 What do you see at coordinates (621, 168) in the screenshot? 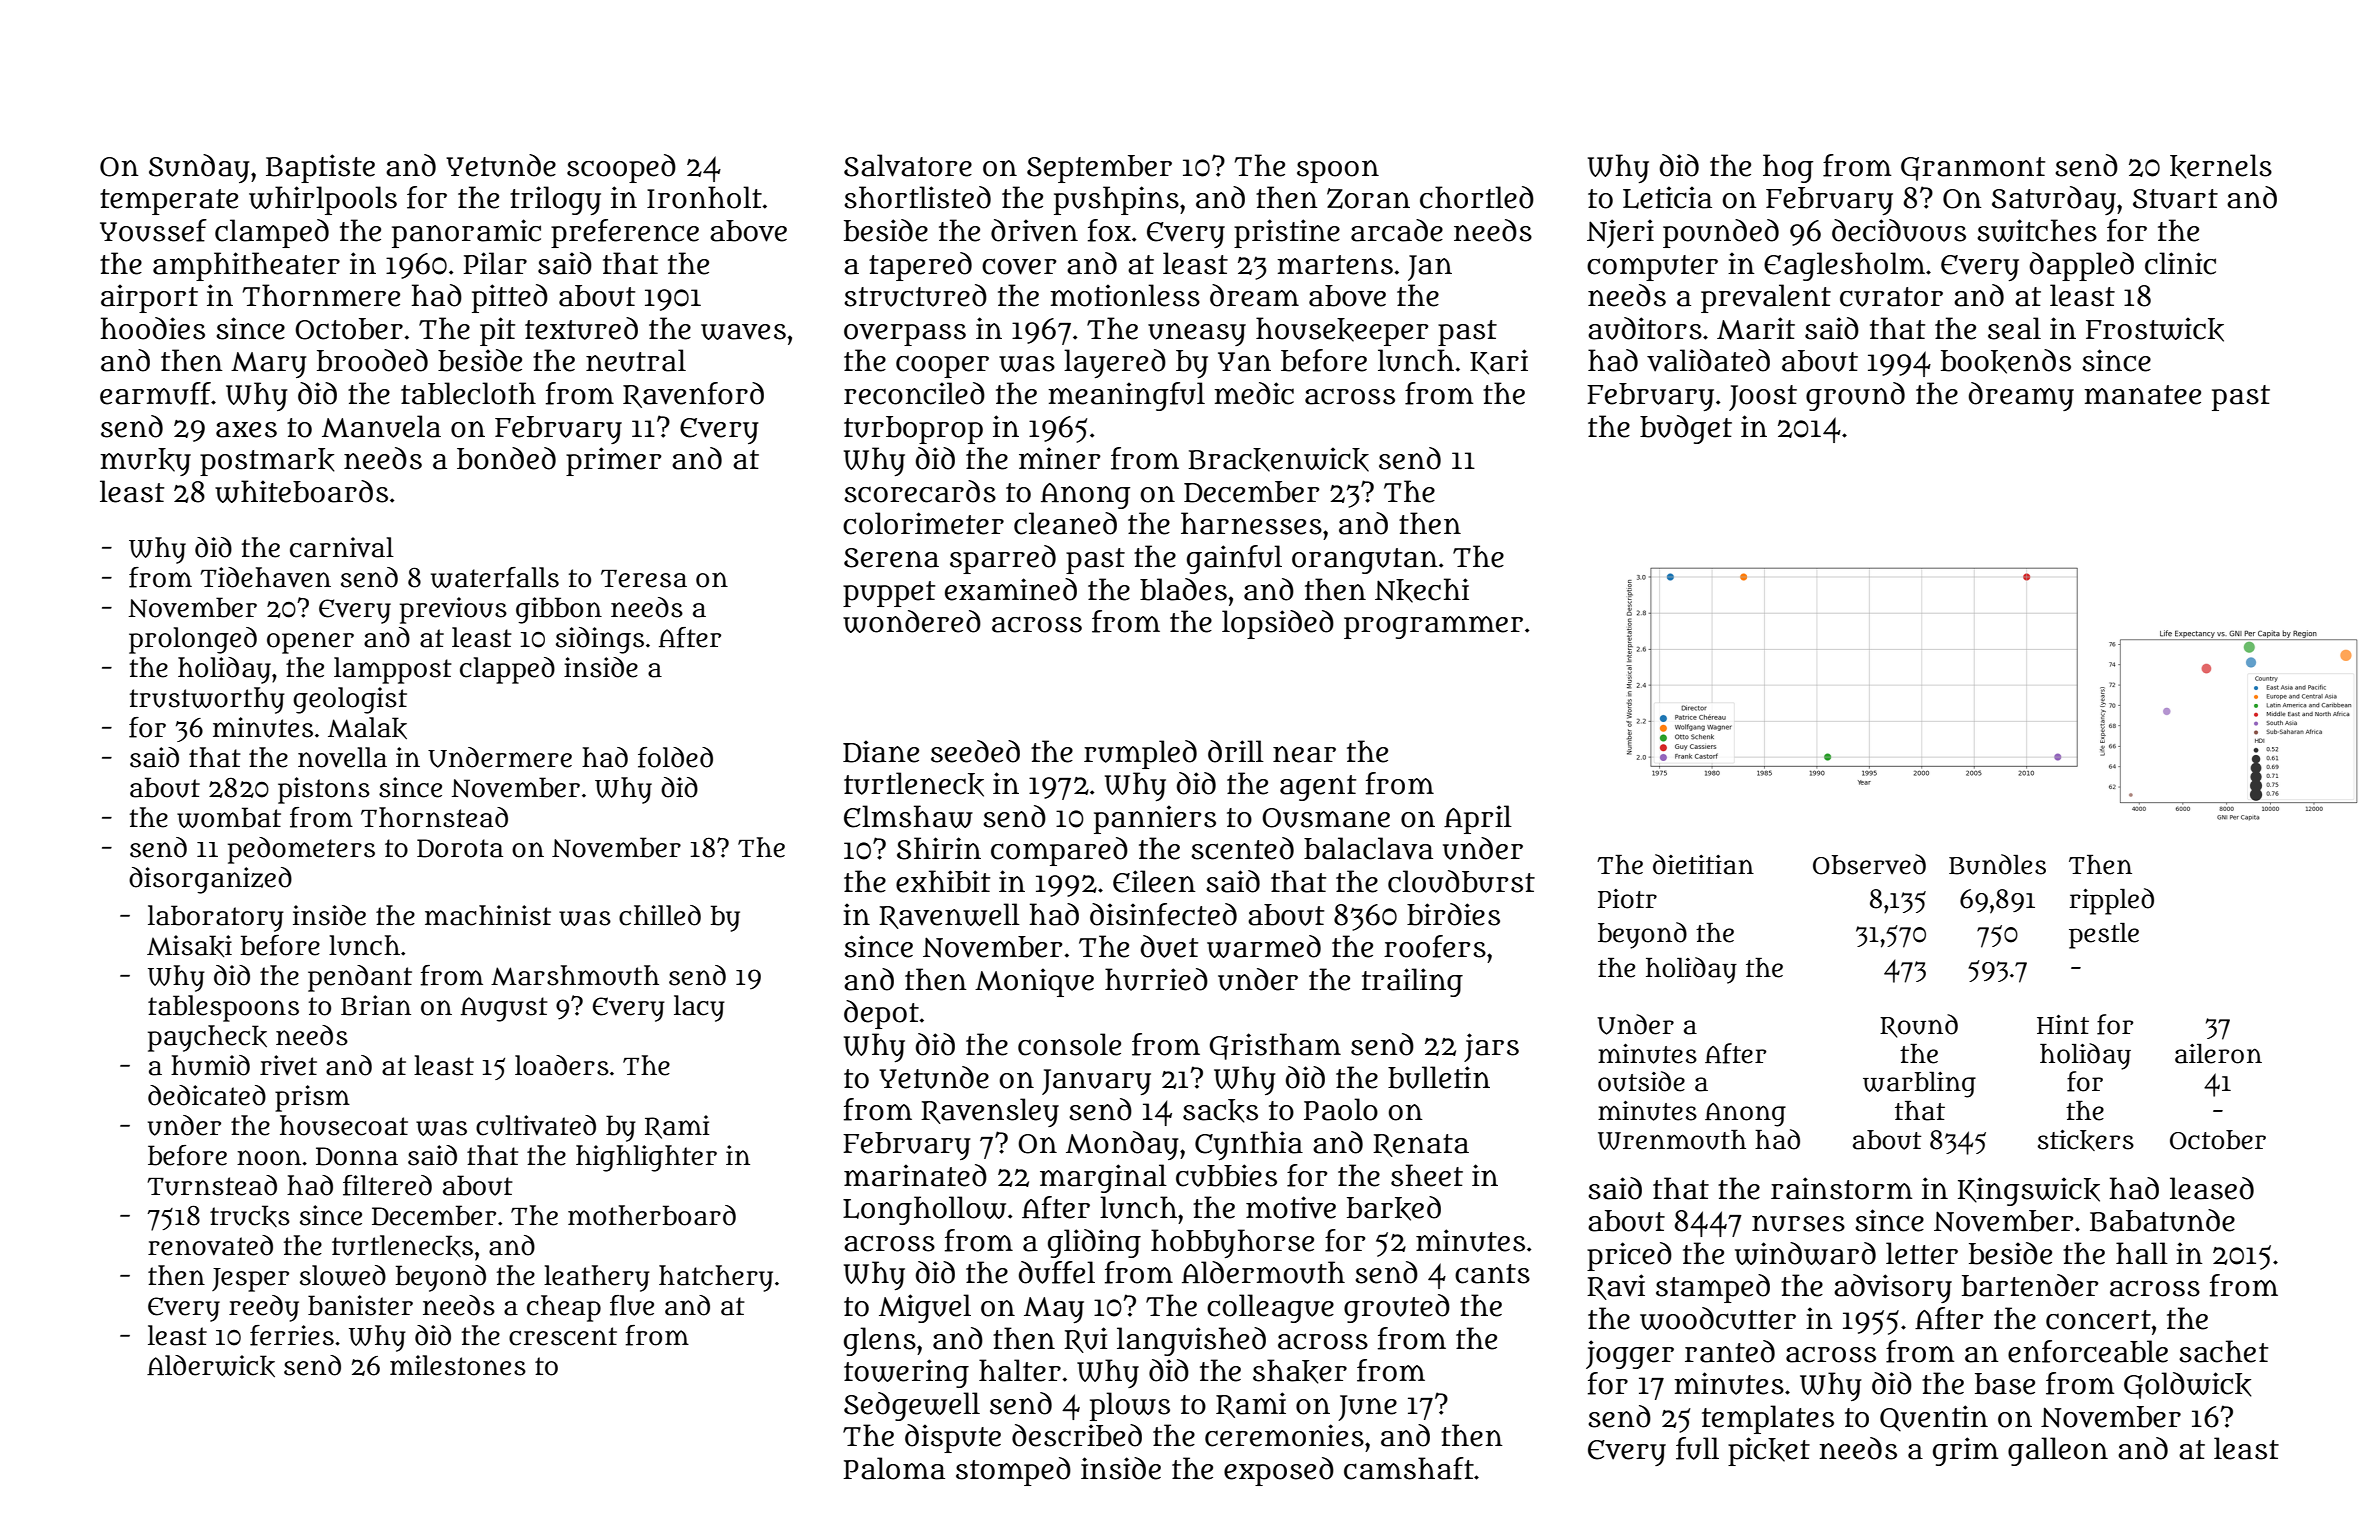
I see `scooped` at bounding box center [621, 168].
